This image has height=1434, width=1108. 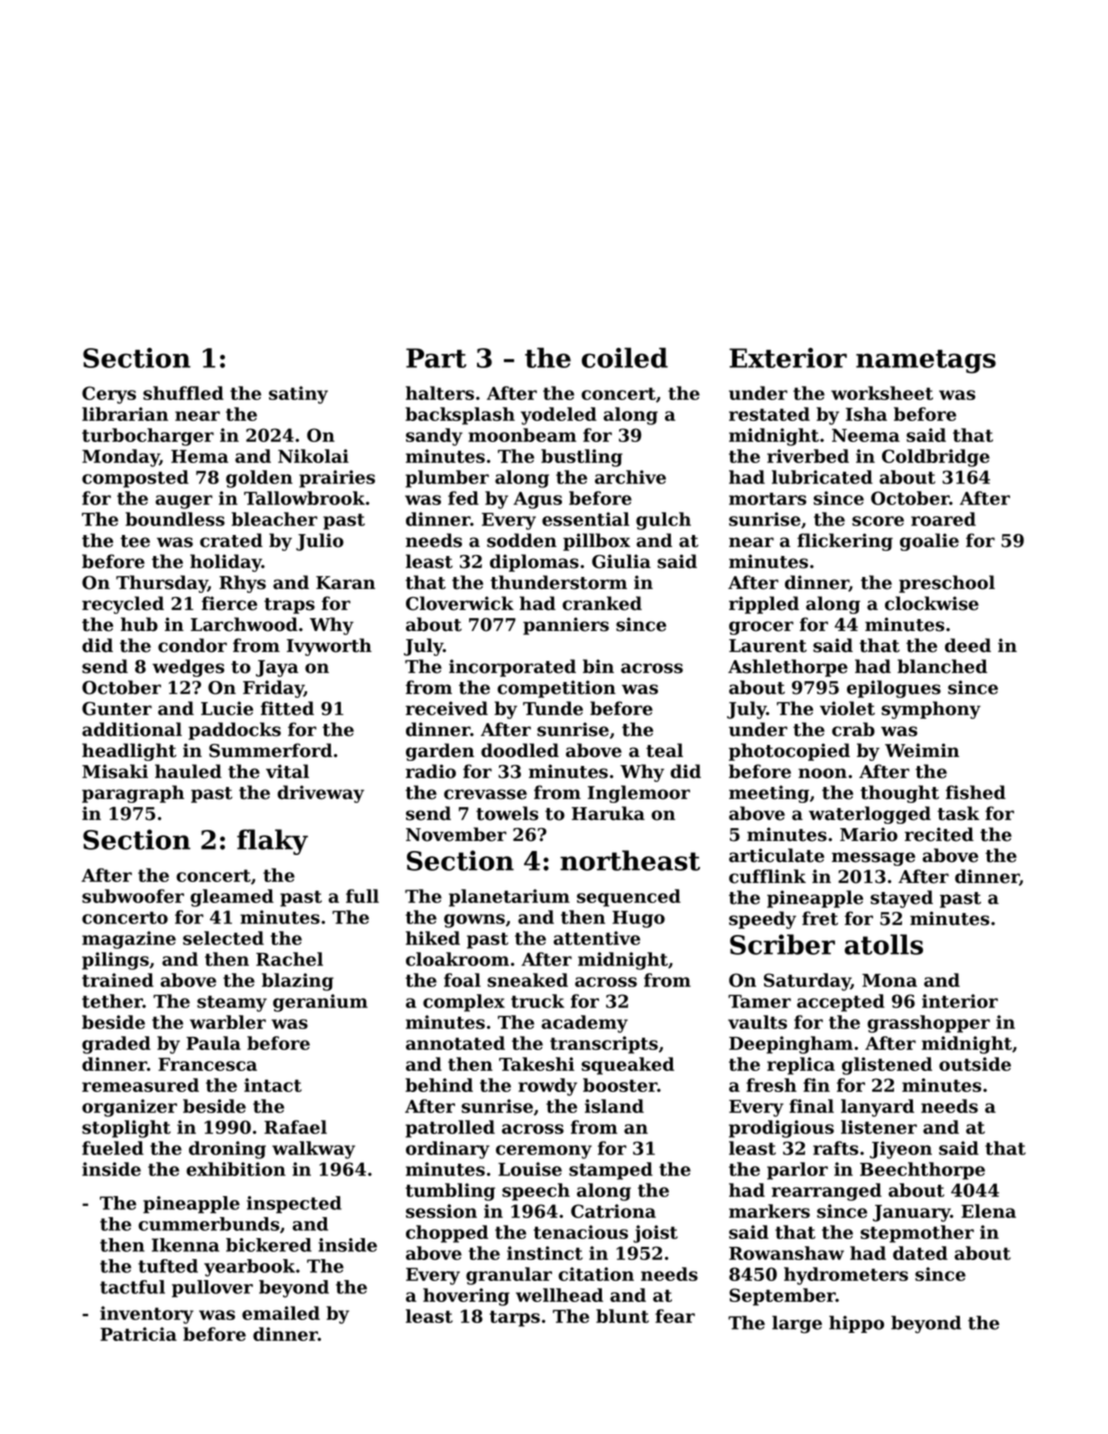 What do you see at coordinates (320, 1003) in the image?
I see `geranium` at bounding box center [320, 1003].
